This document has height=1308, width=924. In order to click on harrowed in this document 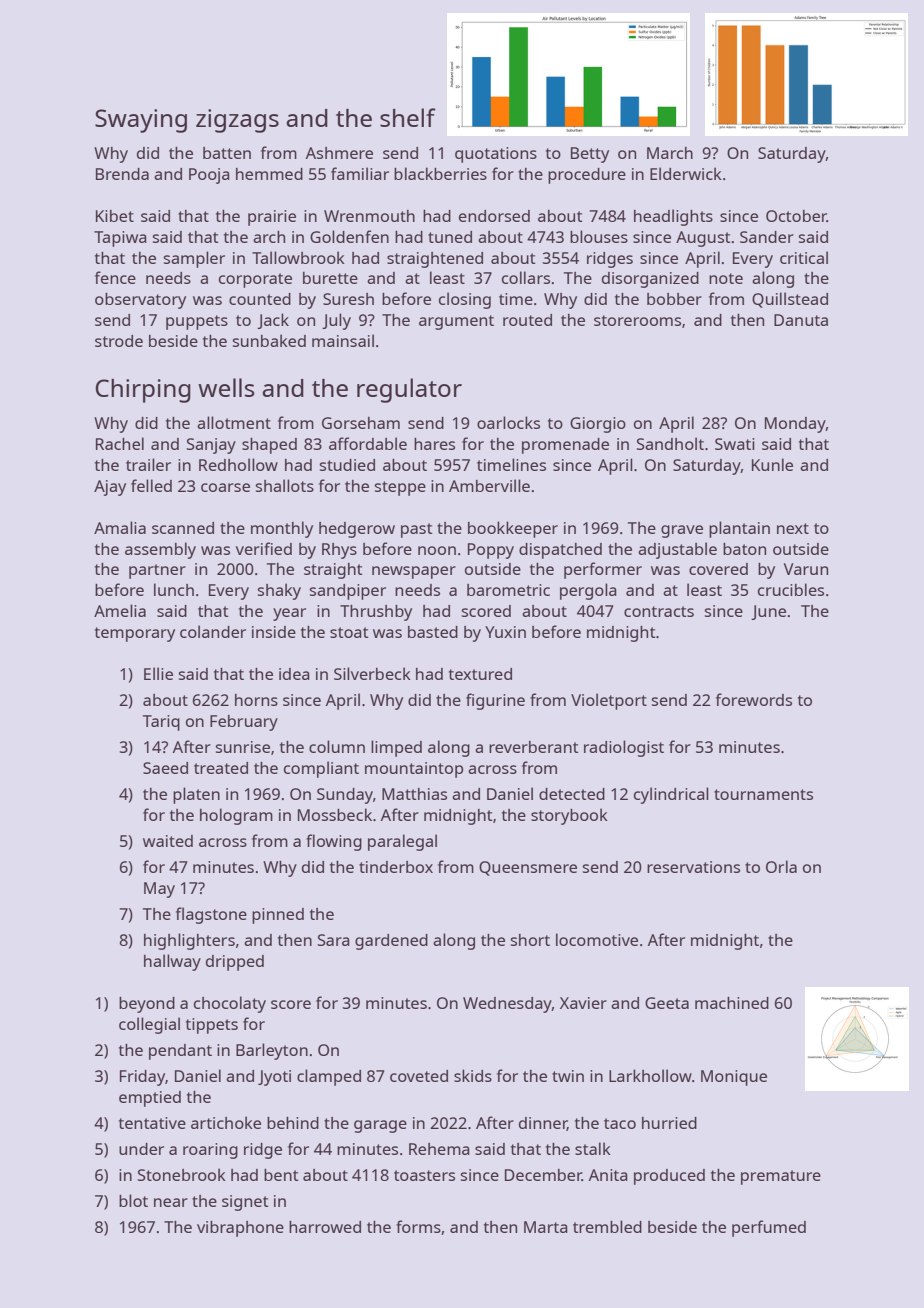, I will do `click(325, 1227)`.
